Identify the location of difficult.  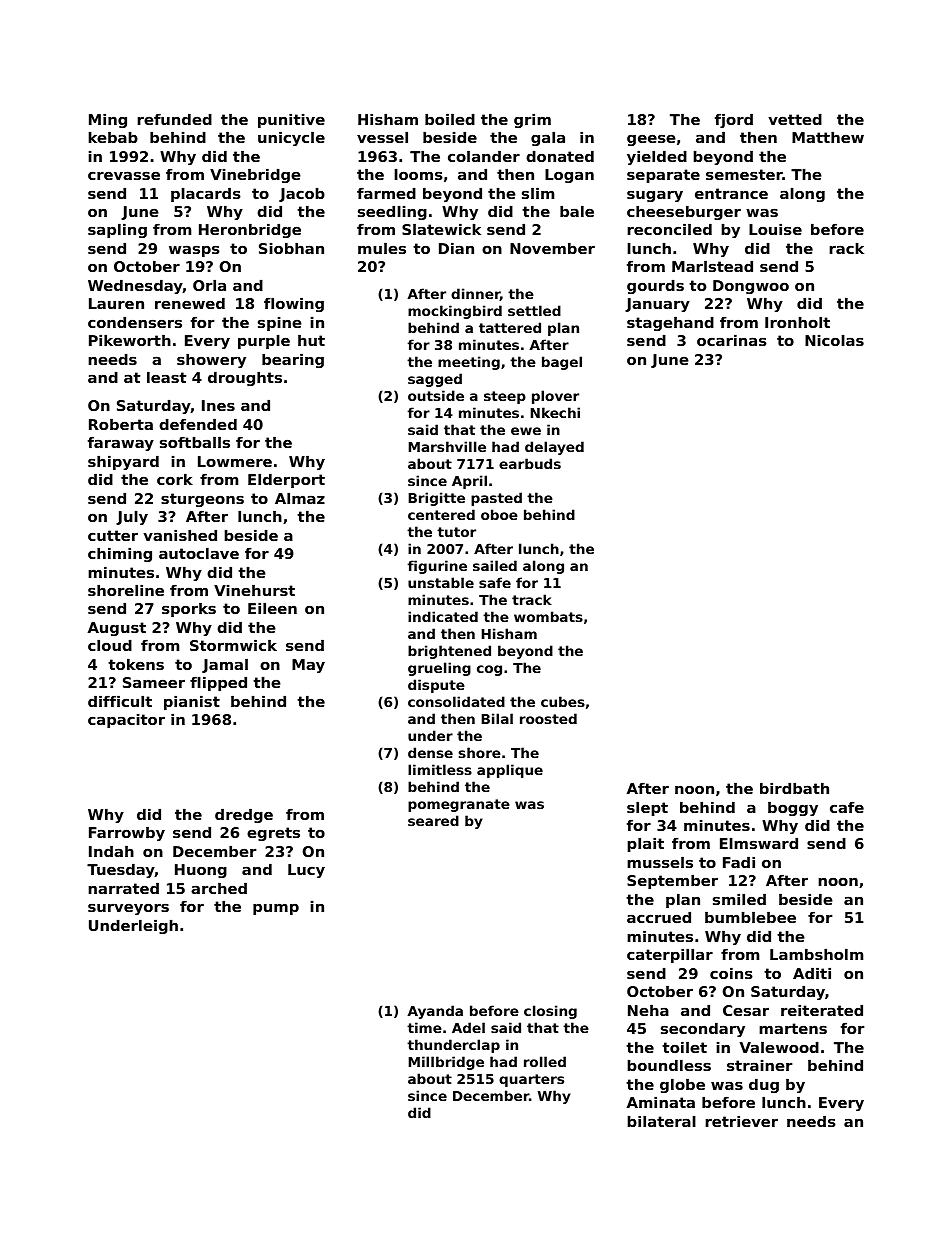
(120, 701).
